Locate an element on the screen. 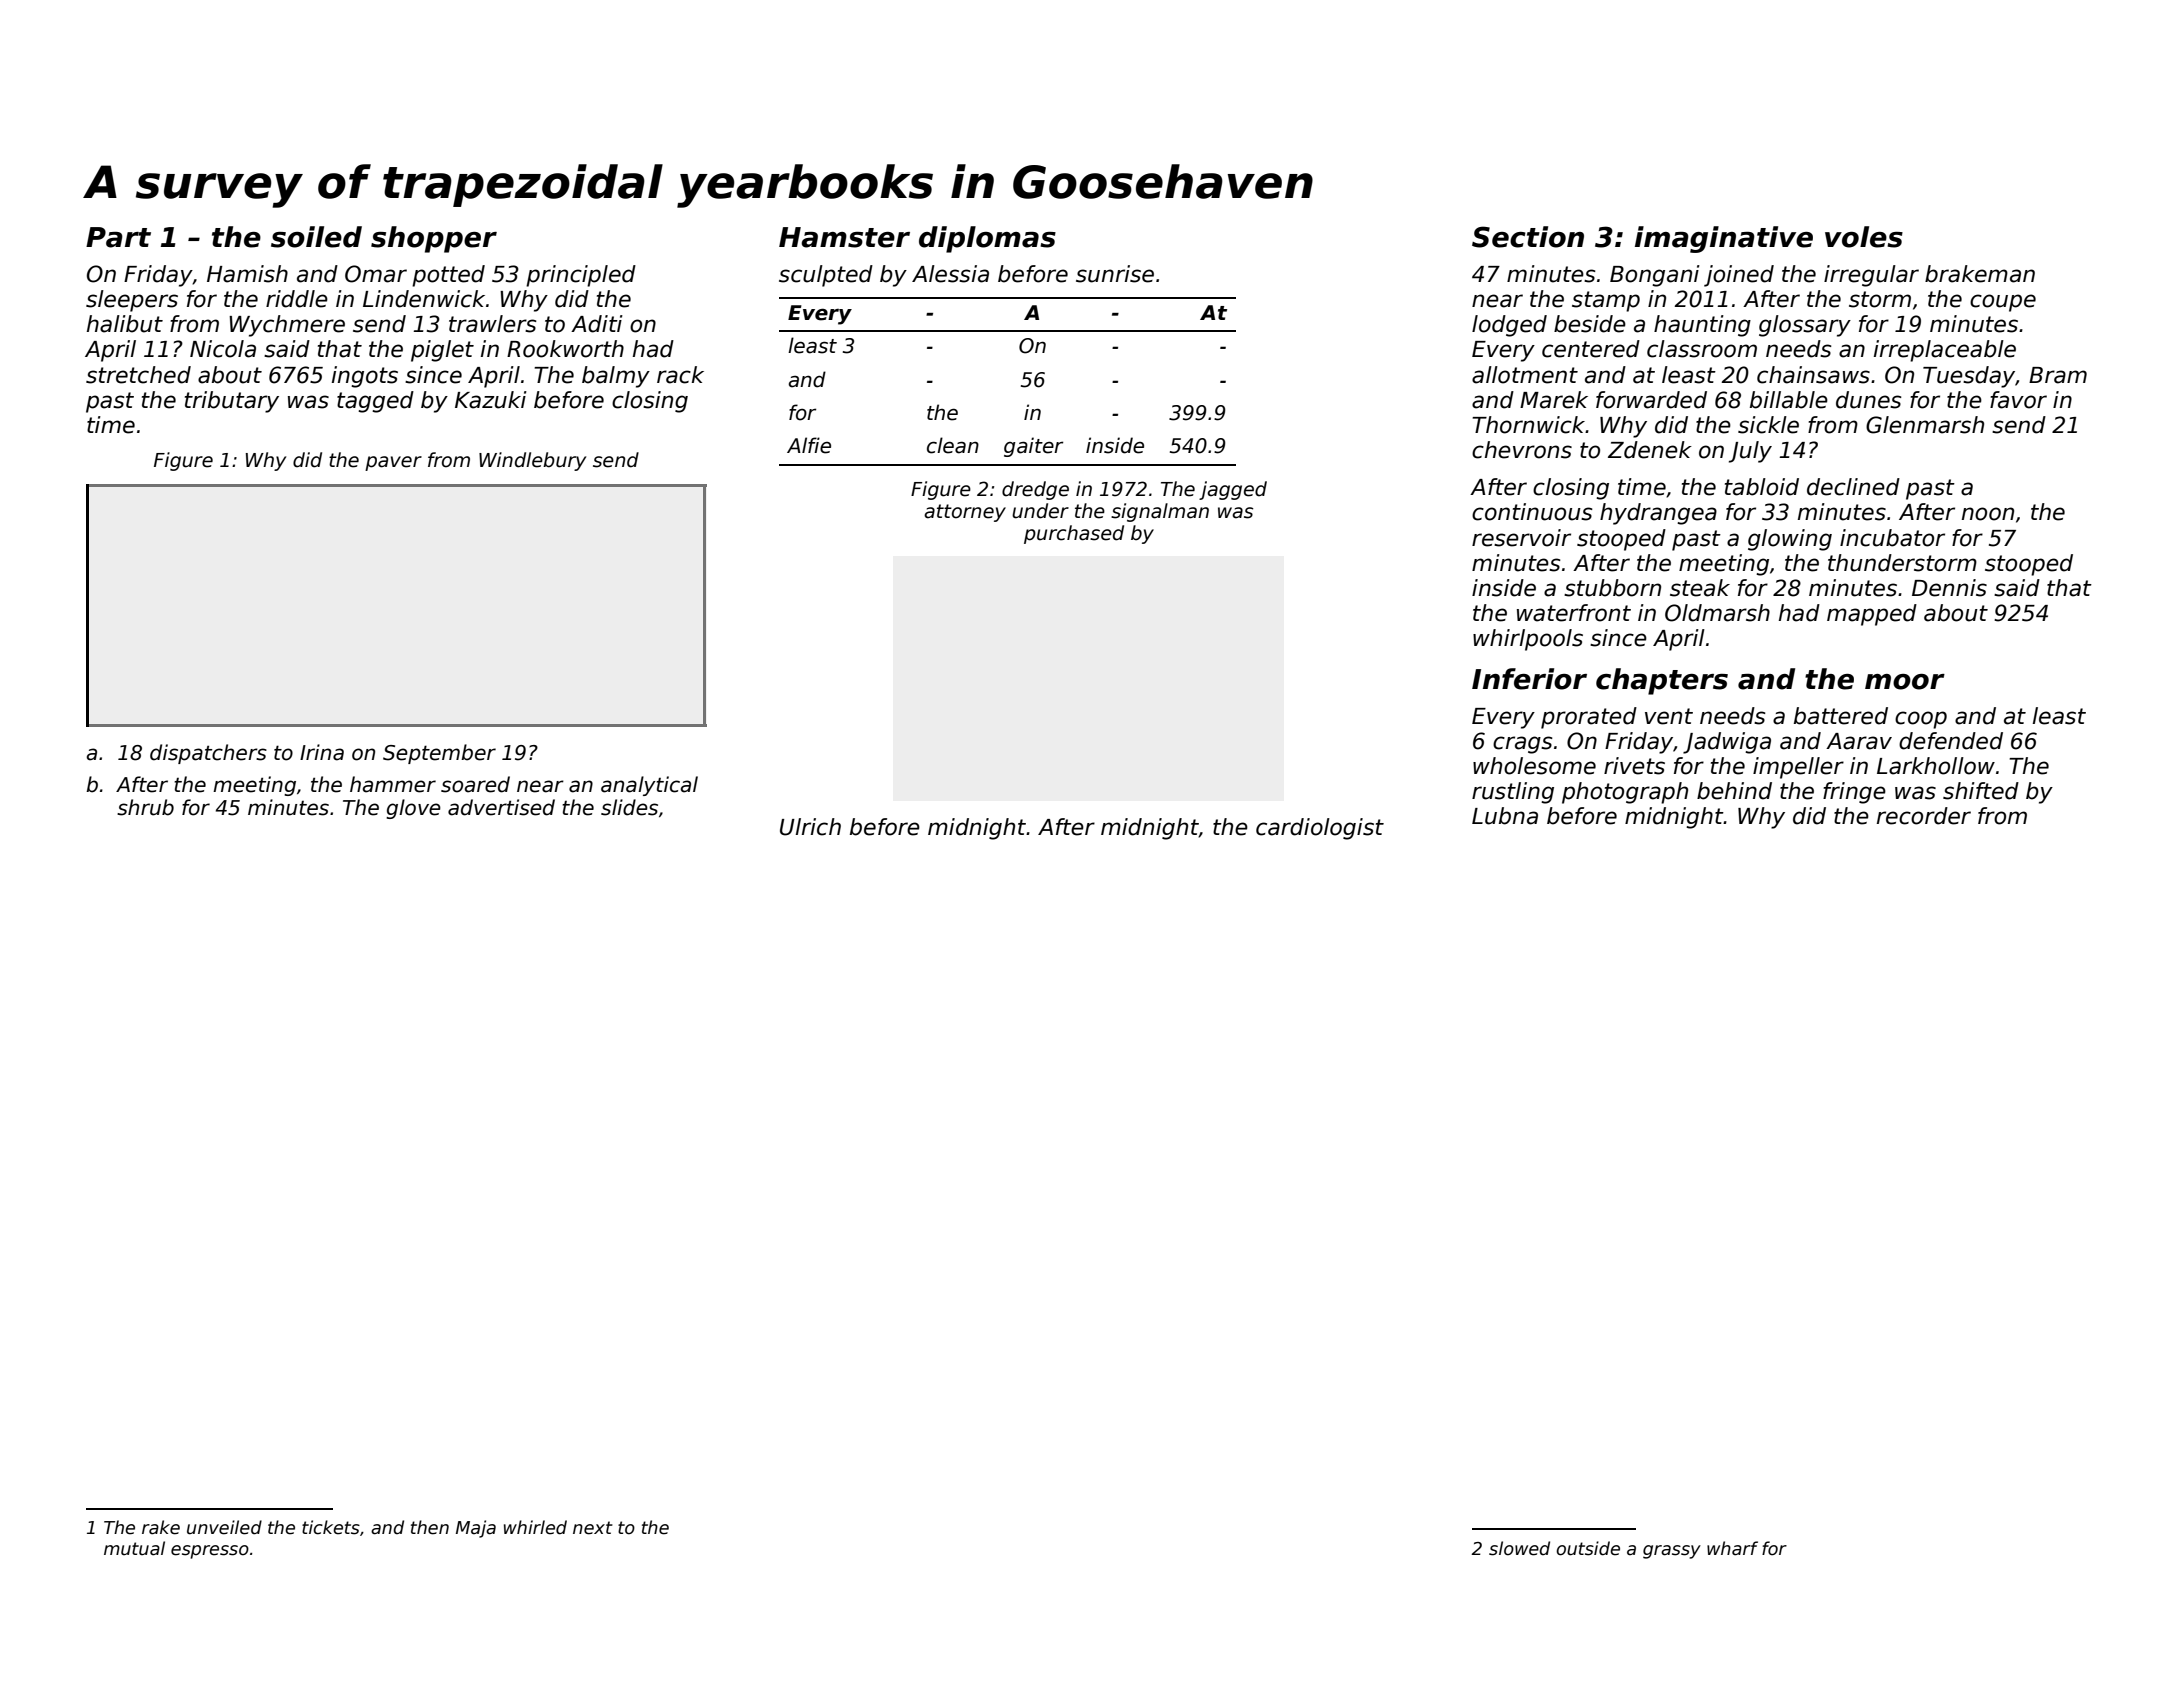 The image size is (2178, 1683). analytical is located at coordinates (649, 786).
